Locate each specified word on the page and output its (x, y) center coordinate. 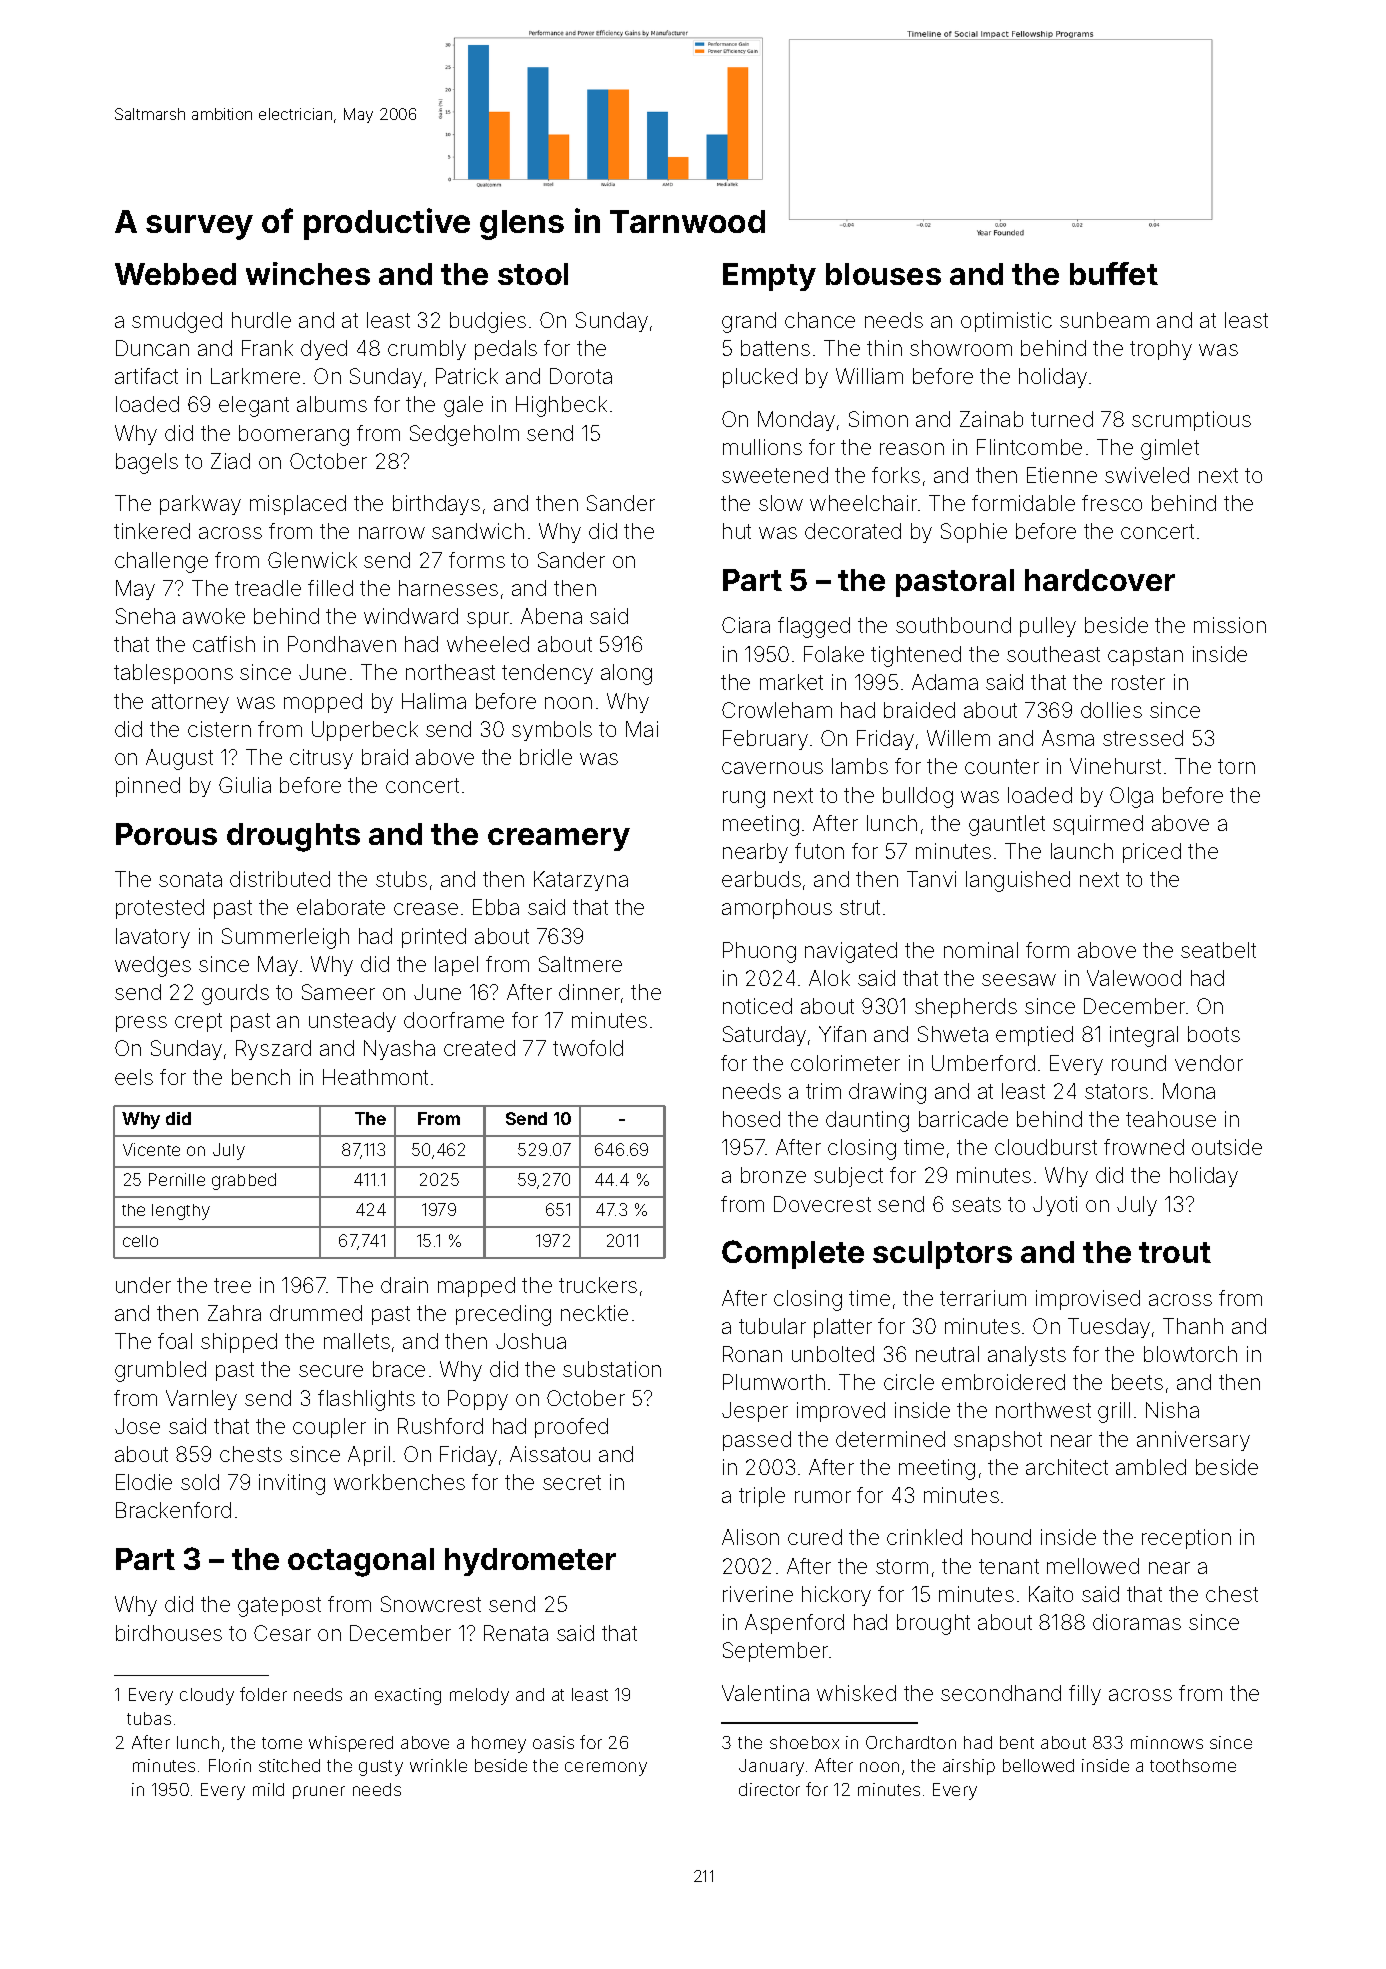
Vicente (151, 1149)
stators (1116, 1091)
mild (268, 1789)
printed (434, 938)
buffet (1114, 273)
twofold (588, 1048)
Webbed (175, 274)
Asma (1068, 738)
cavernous (772, 768)
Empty (769, 277)
